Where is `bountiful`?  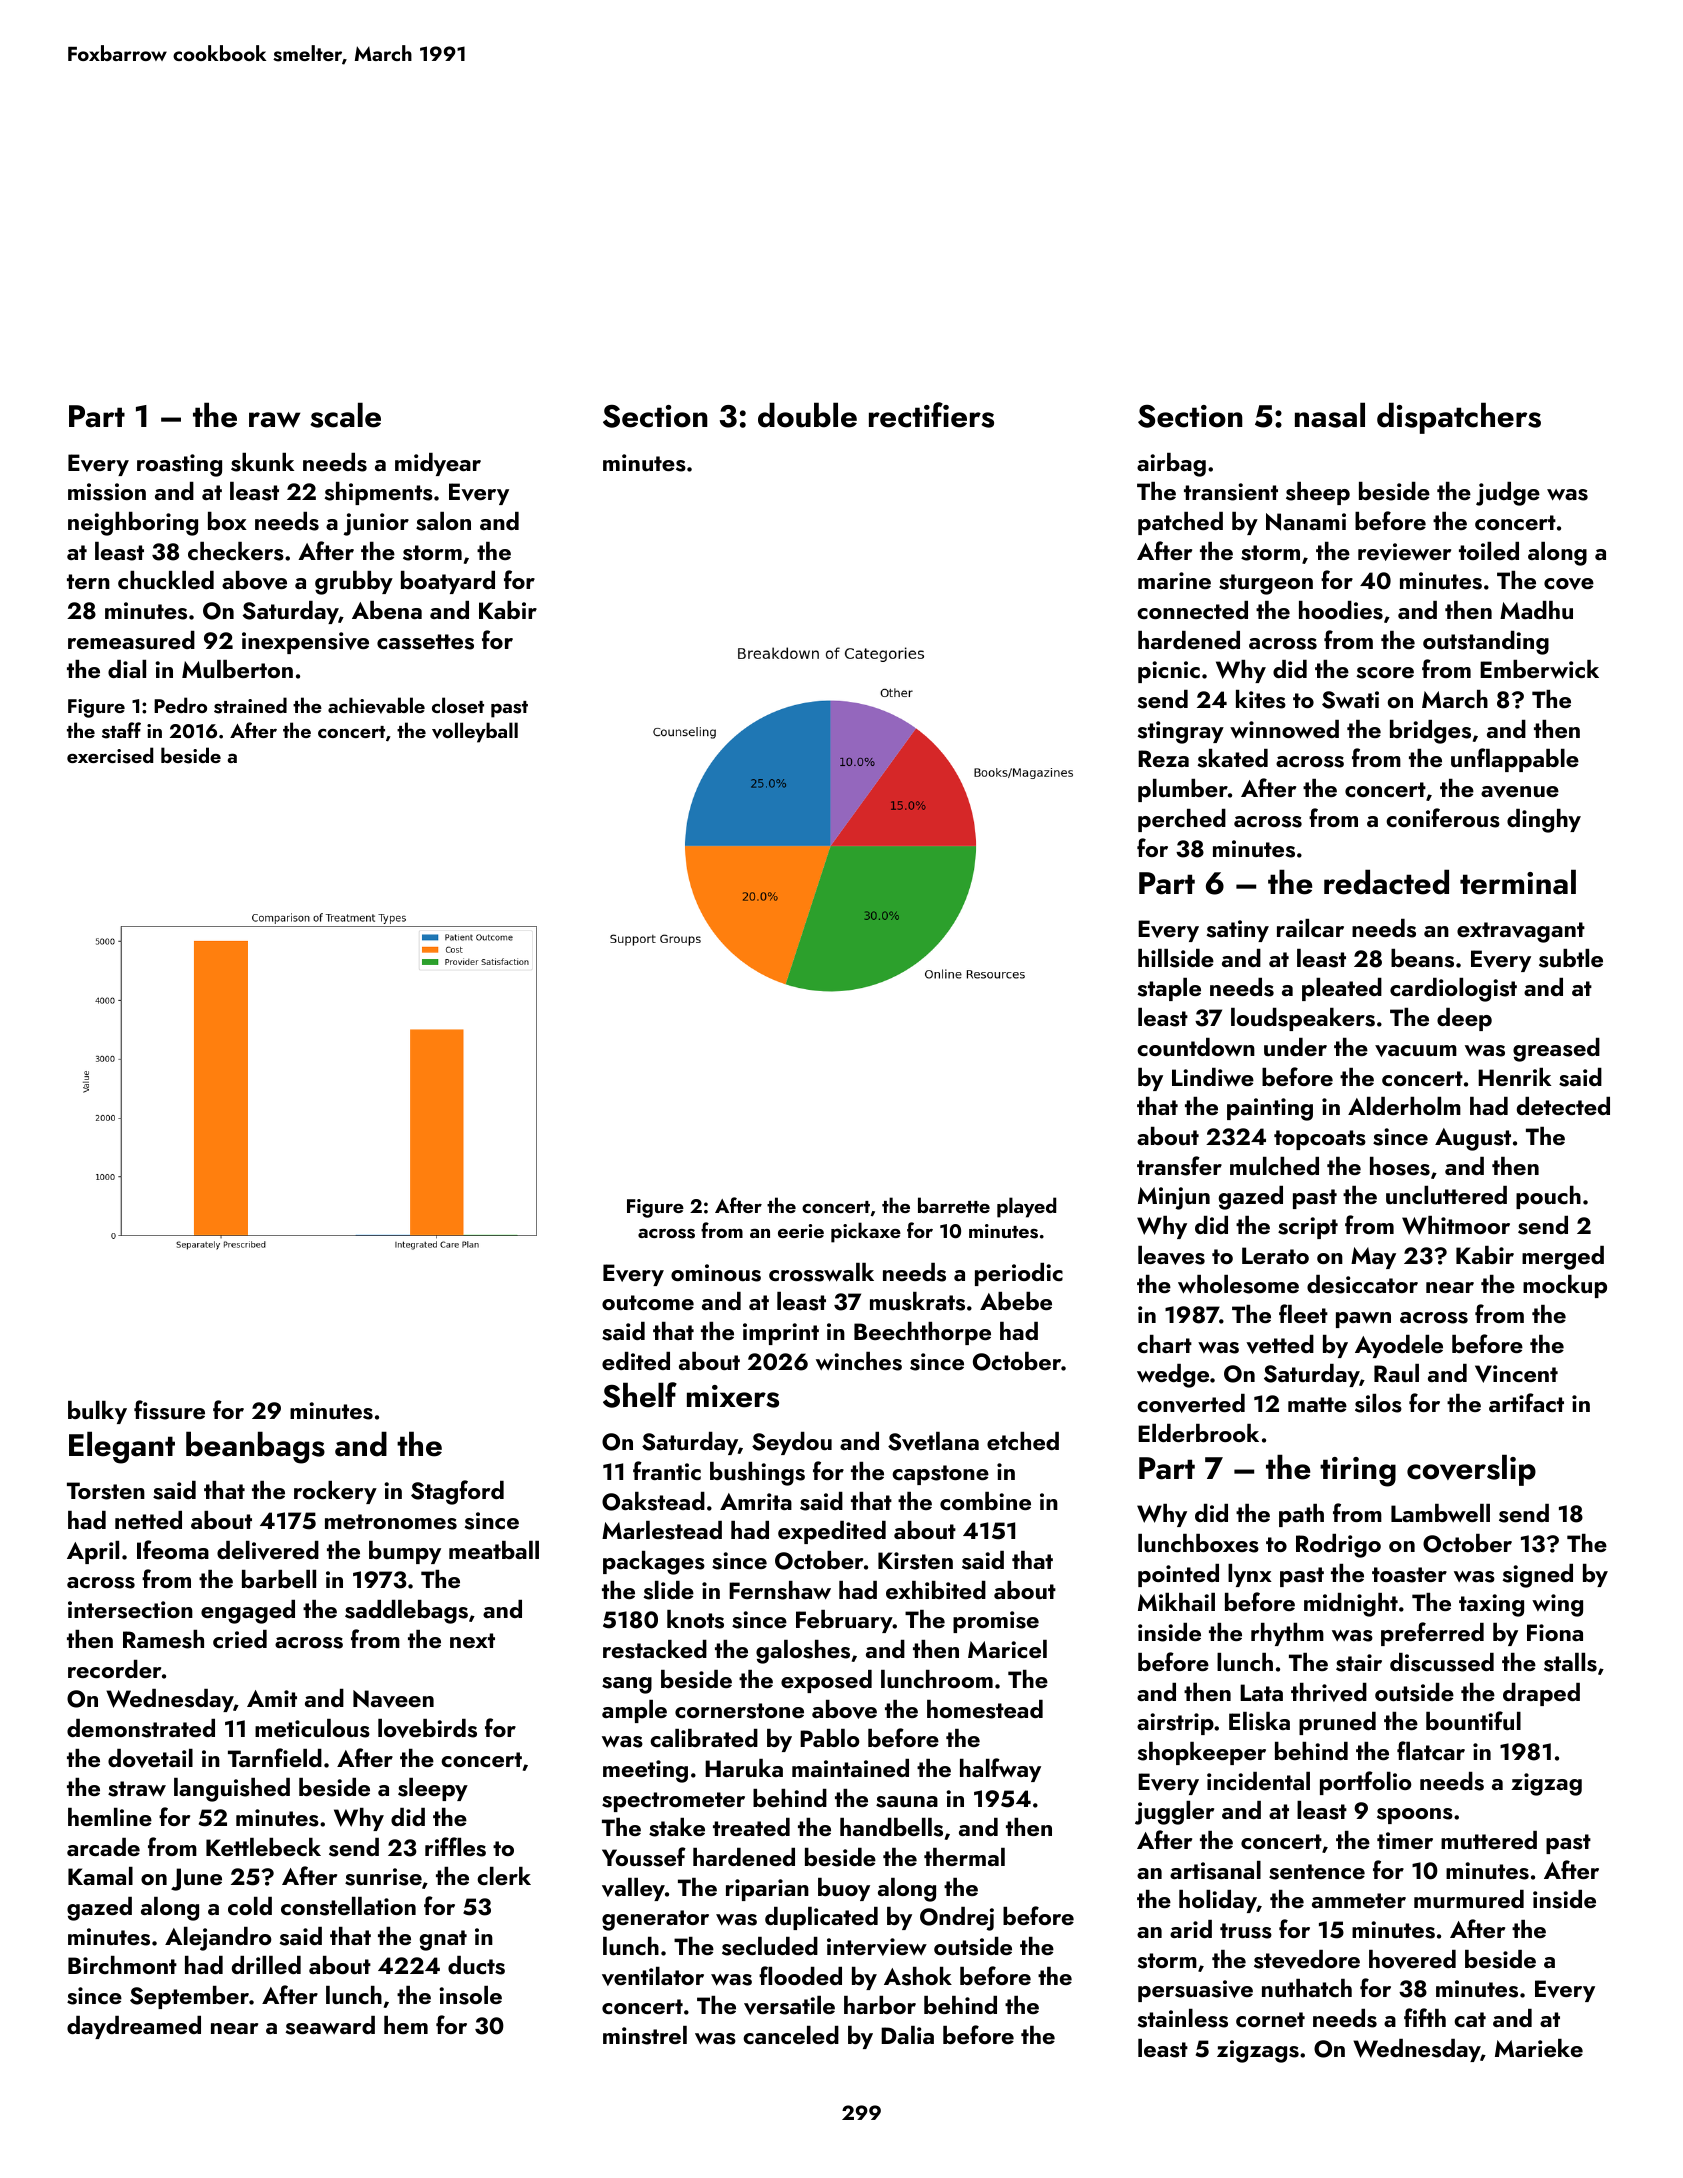 bountiful is located at coordinates (1473, 1720).
